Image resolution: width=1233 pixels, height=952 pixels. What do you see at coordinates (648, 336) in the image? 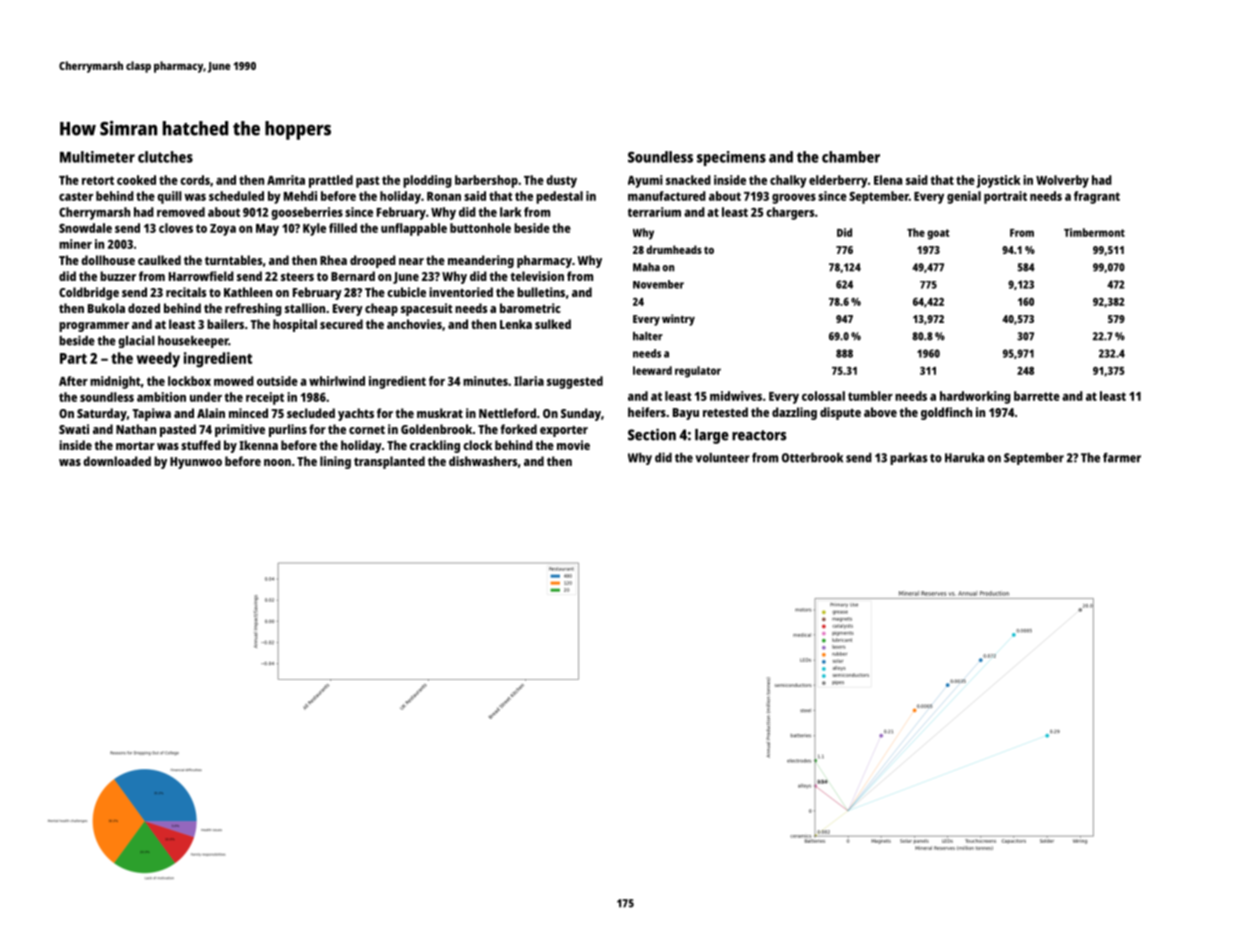
I see `halter` at bounding box center [648, 336].
